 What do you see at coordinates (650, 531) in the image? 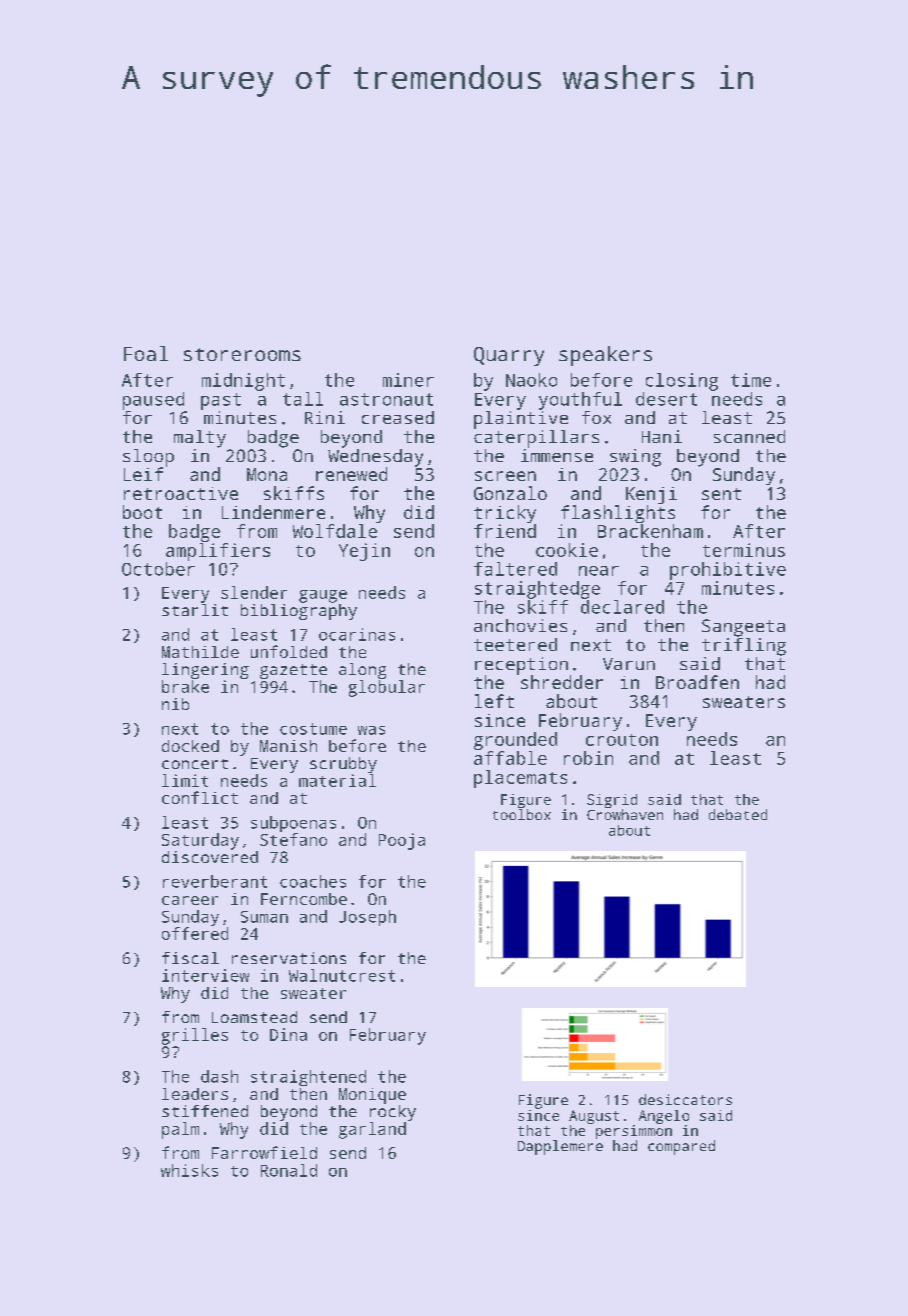
I see `Brackenham` at bounding box center [650, 531].
